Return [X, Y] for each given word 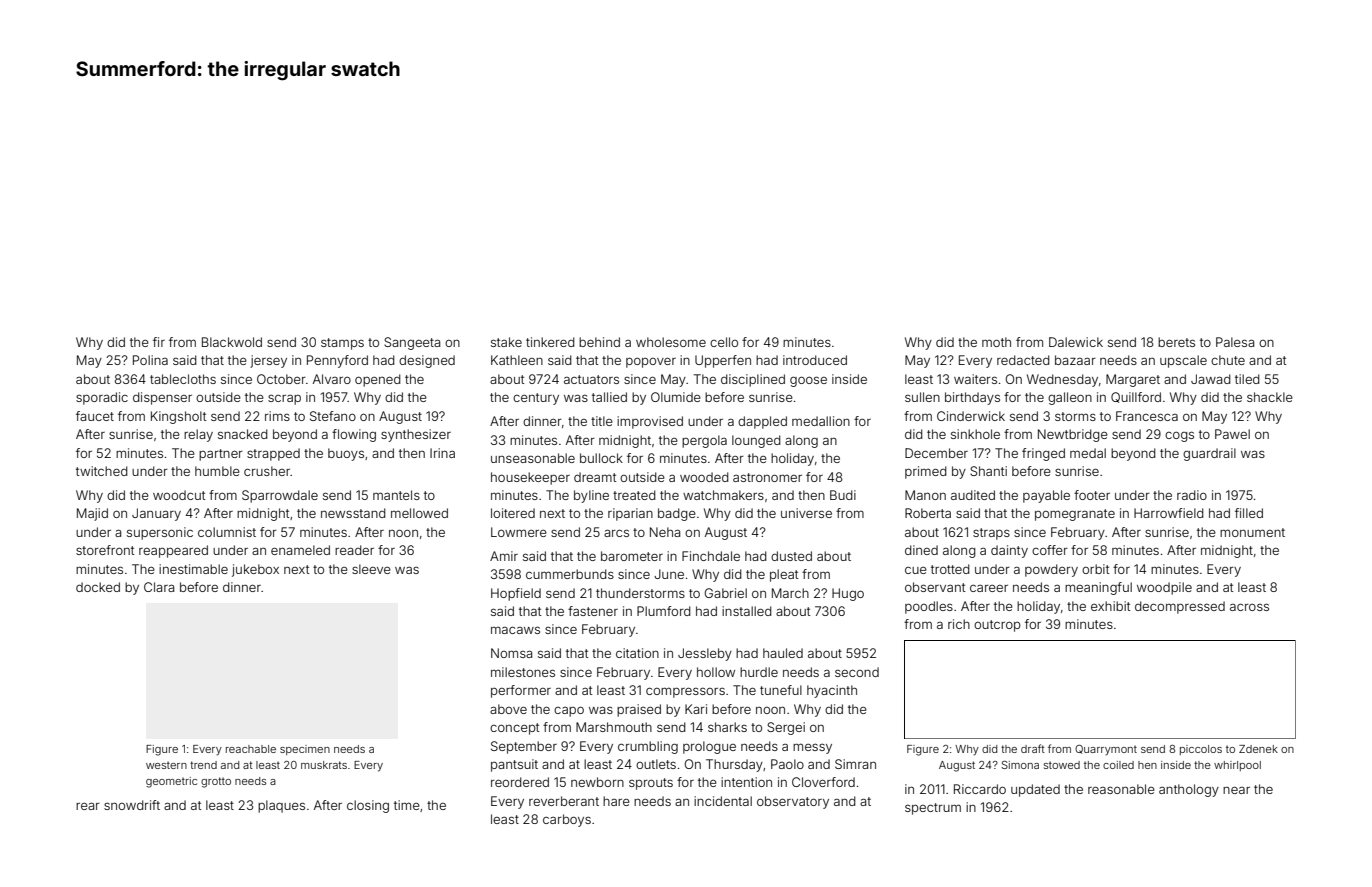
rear [88, 806]
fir [159, 342]
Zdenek [1258, 749]
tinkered [550, 342]
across [1249, 607]
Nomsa [511, 653]
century [536, 399]
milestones [523, 672]
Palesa [1235, 342]
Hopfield [516, 594]
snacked [243, 434]
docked [98, 587]
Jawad [1211, 379]
